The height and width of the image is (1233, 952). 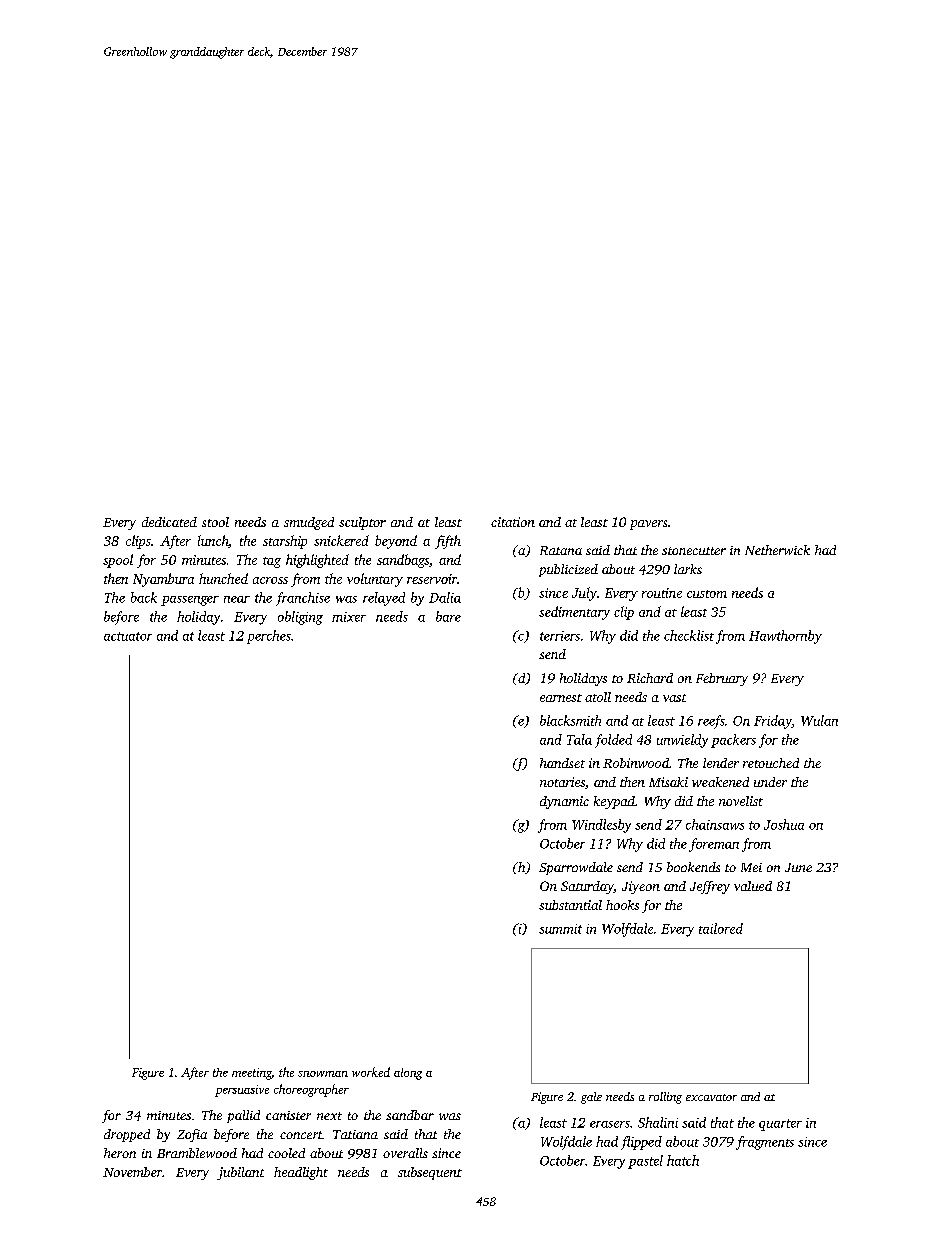 What do you see at coordinates (301, 1173) in the image?
I see `headlight` at bounding box center [301, 1173].
